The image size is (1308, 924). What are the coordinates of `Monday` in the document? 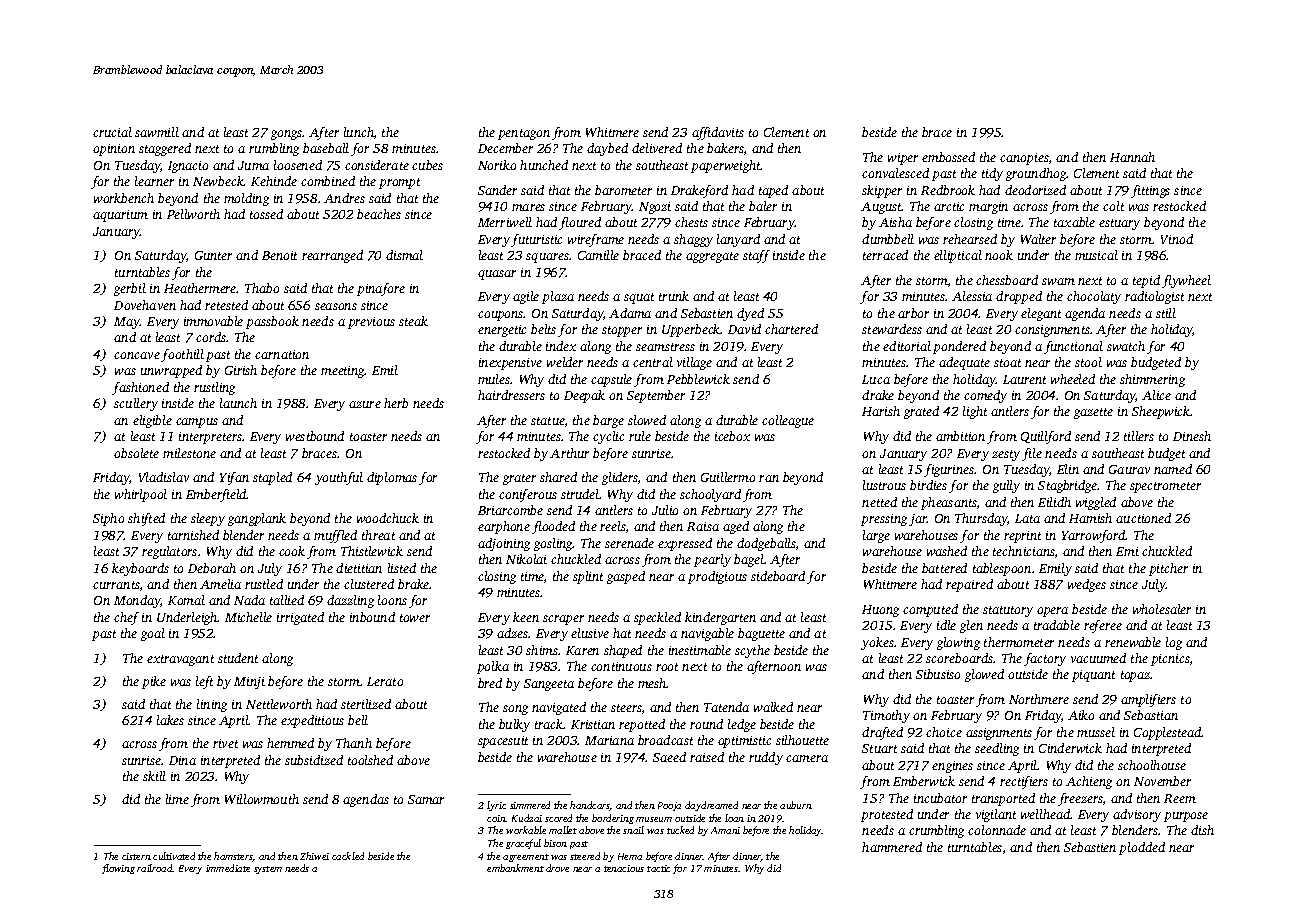 It's located at (137, 601).
